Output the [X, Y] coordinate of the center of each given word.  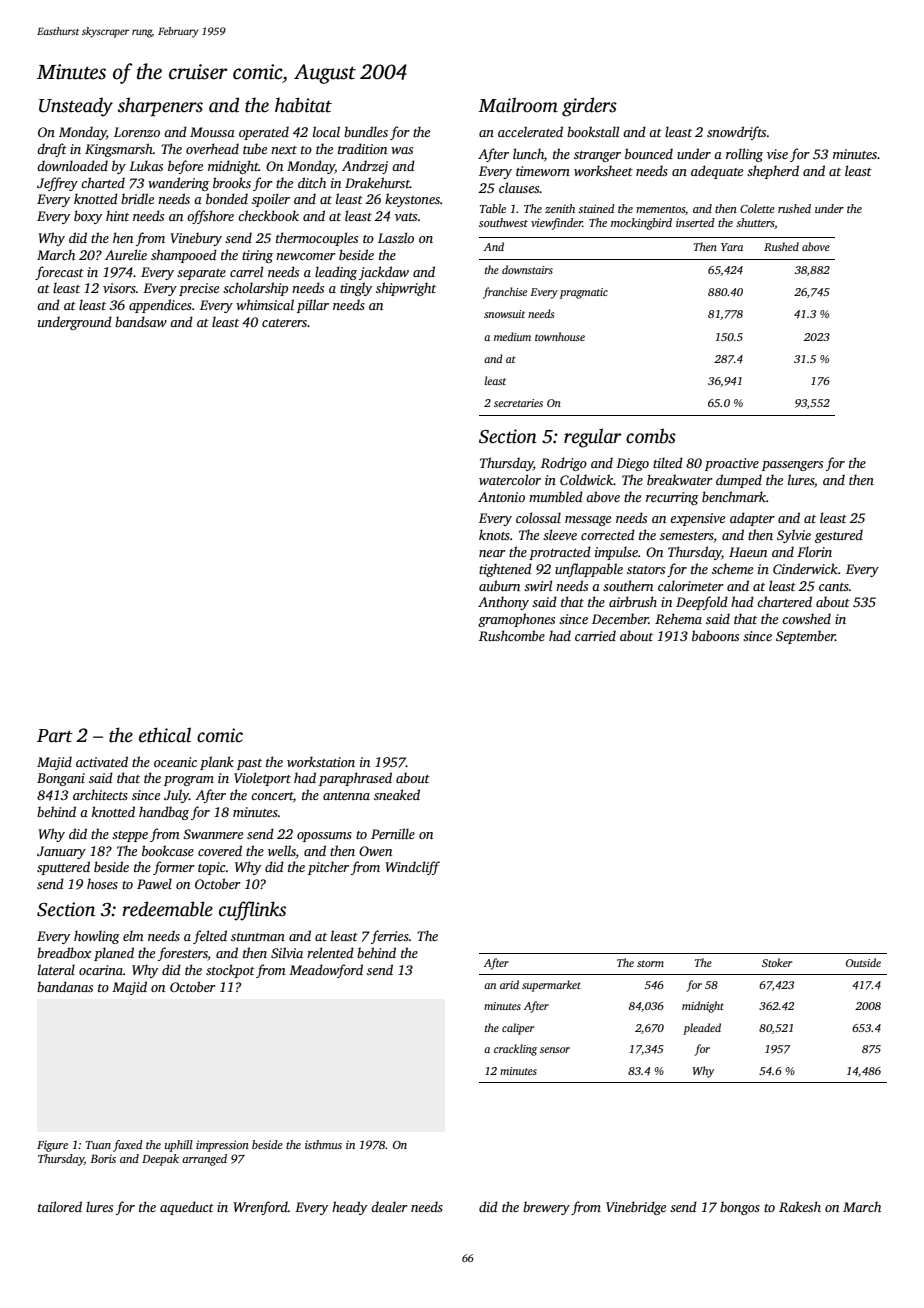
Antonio [501, 497]
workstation [321, 761]
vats [406, 217]
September [805, 637]
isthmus [323, 1144]
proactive [732, 464]
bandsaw [141, 321]
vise [777, 154]
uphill [179, 1146]
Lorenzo [137, 132]
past [249, 764]
